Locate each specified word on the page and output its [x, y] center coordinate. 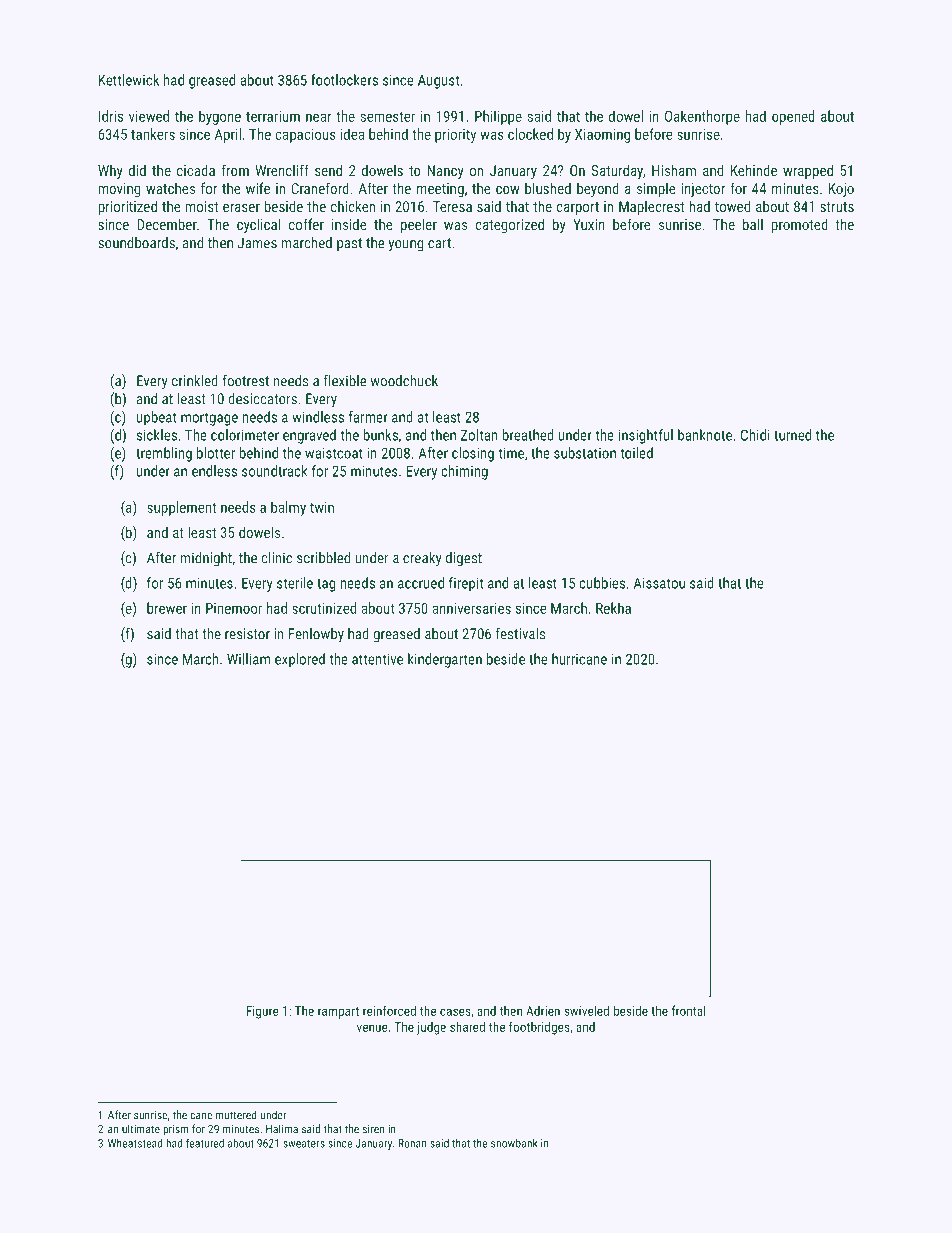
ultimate [141, 1129]
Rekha [613, 608]
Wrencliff [282, 170]
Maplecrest [651, 208]
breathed [528, 435]
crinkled [195, 381]
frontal [689, 1010]
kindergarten [445, 660]
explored [300, 660]
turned [792, 435]
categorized [509, 225]
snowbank [514, 1143]
